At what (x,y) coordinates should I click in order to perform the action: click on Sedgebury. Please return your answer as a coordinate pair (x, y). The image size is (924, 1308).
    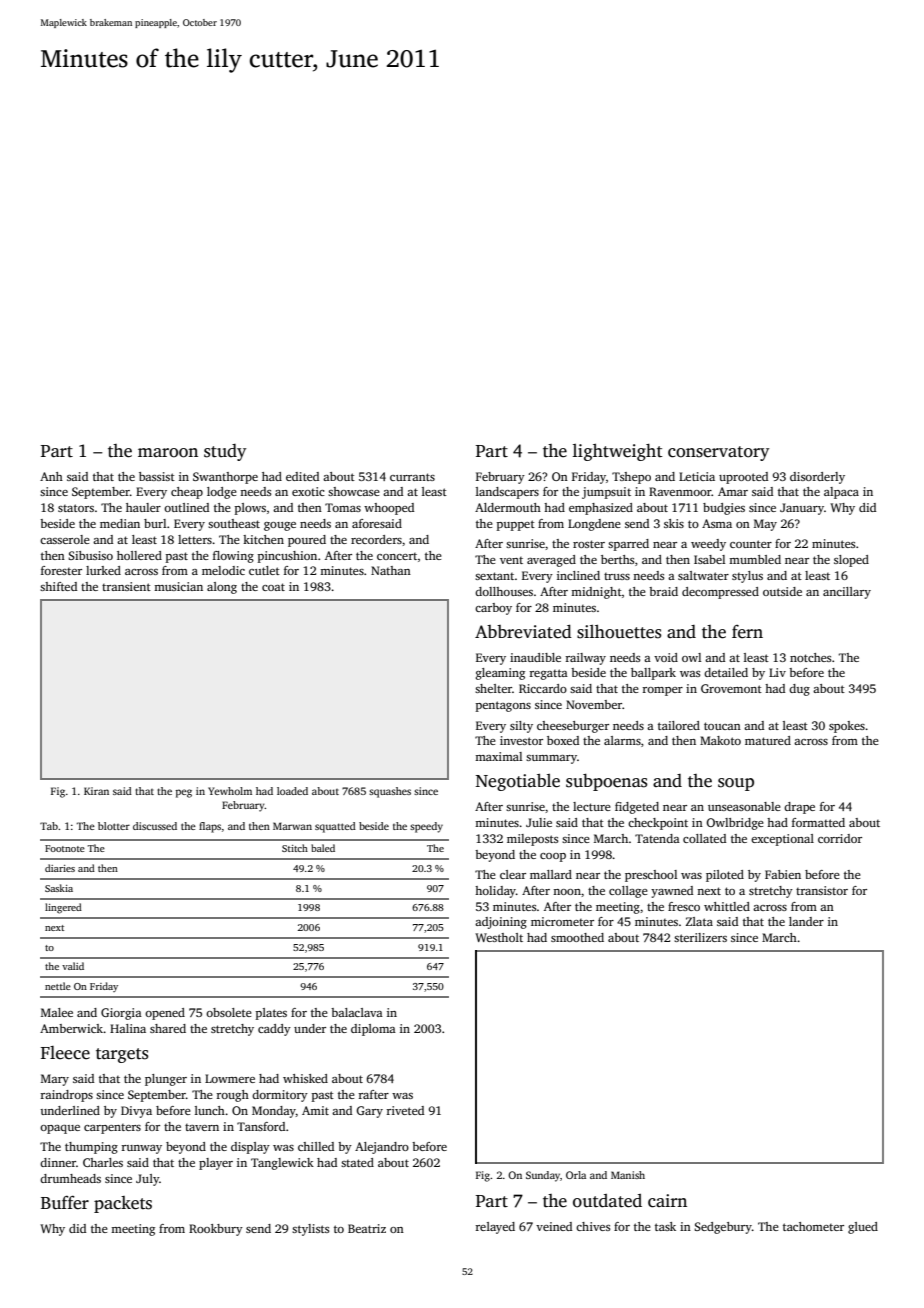
    Looking at the image, I should click on (723, 1228).
